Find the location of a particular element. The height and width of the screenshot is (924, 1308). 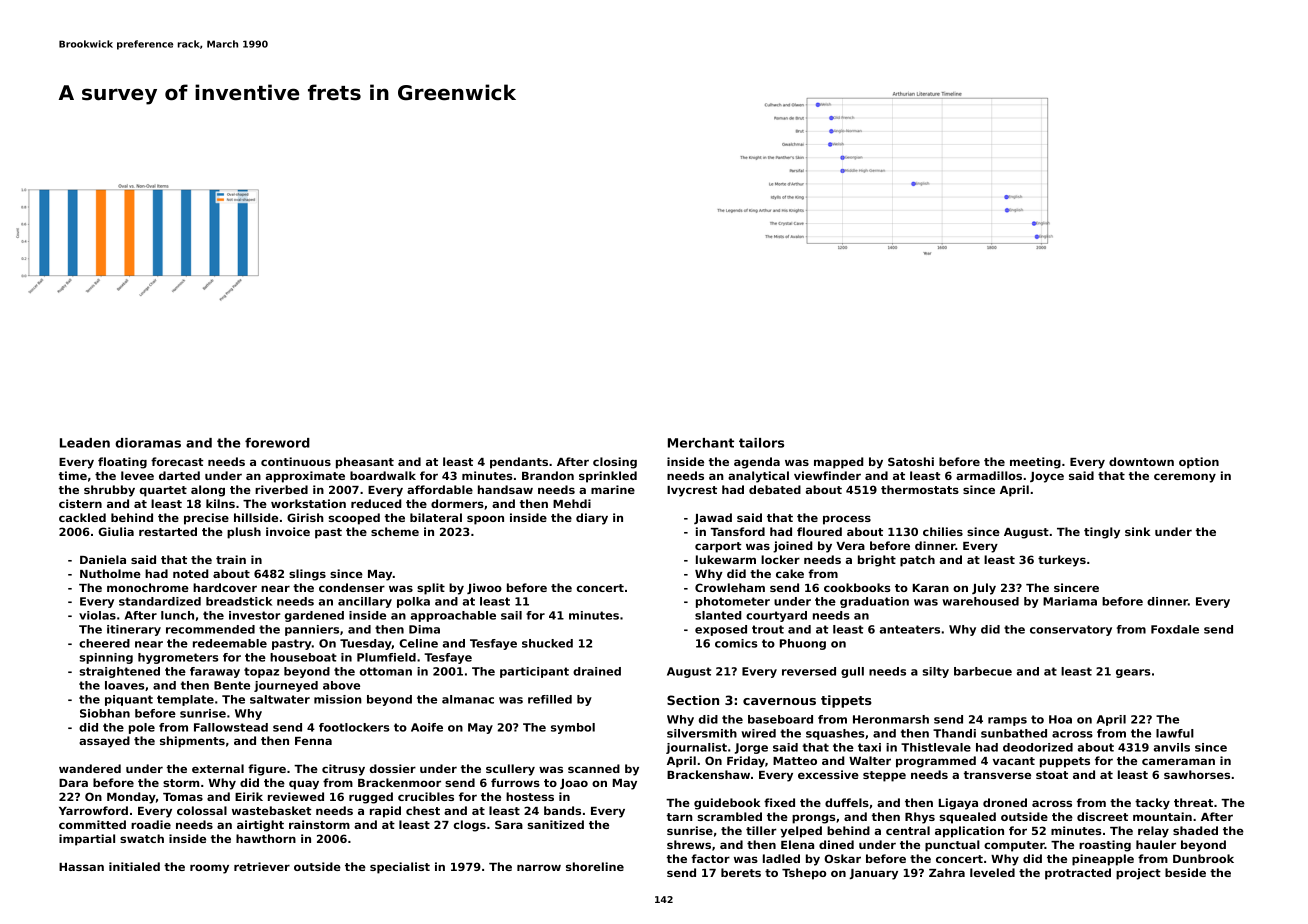

refilled is located at coordinates (550, 699).
